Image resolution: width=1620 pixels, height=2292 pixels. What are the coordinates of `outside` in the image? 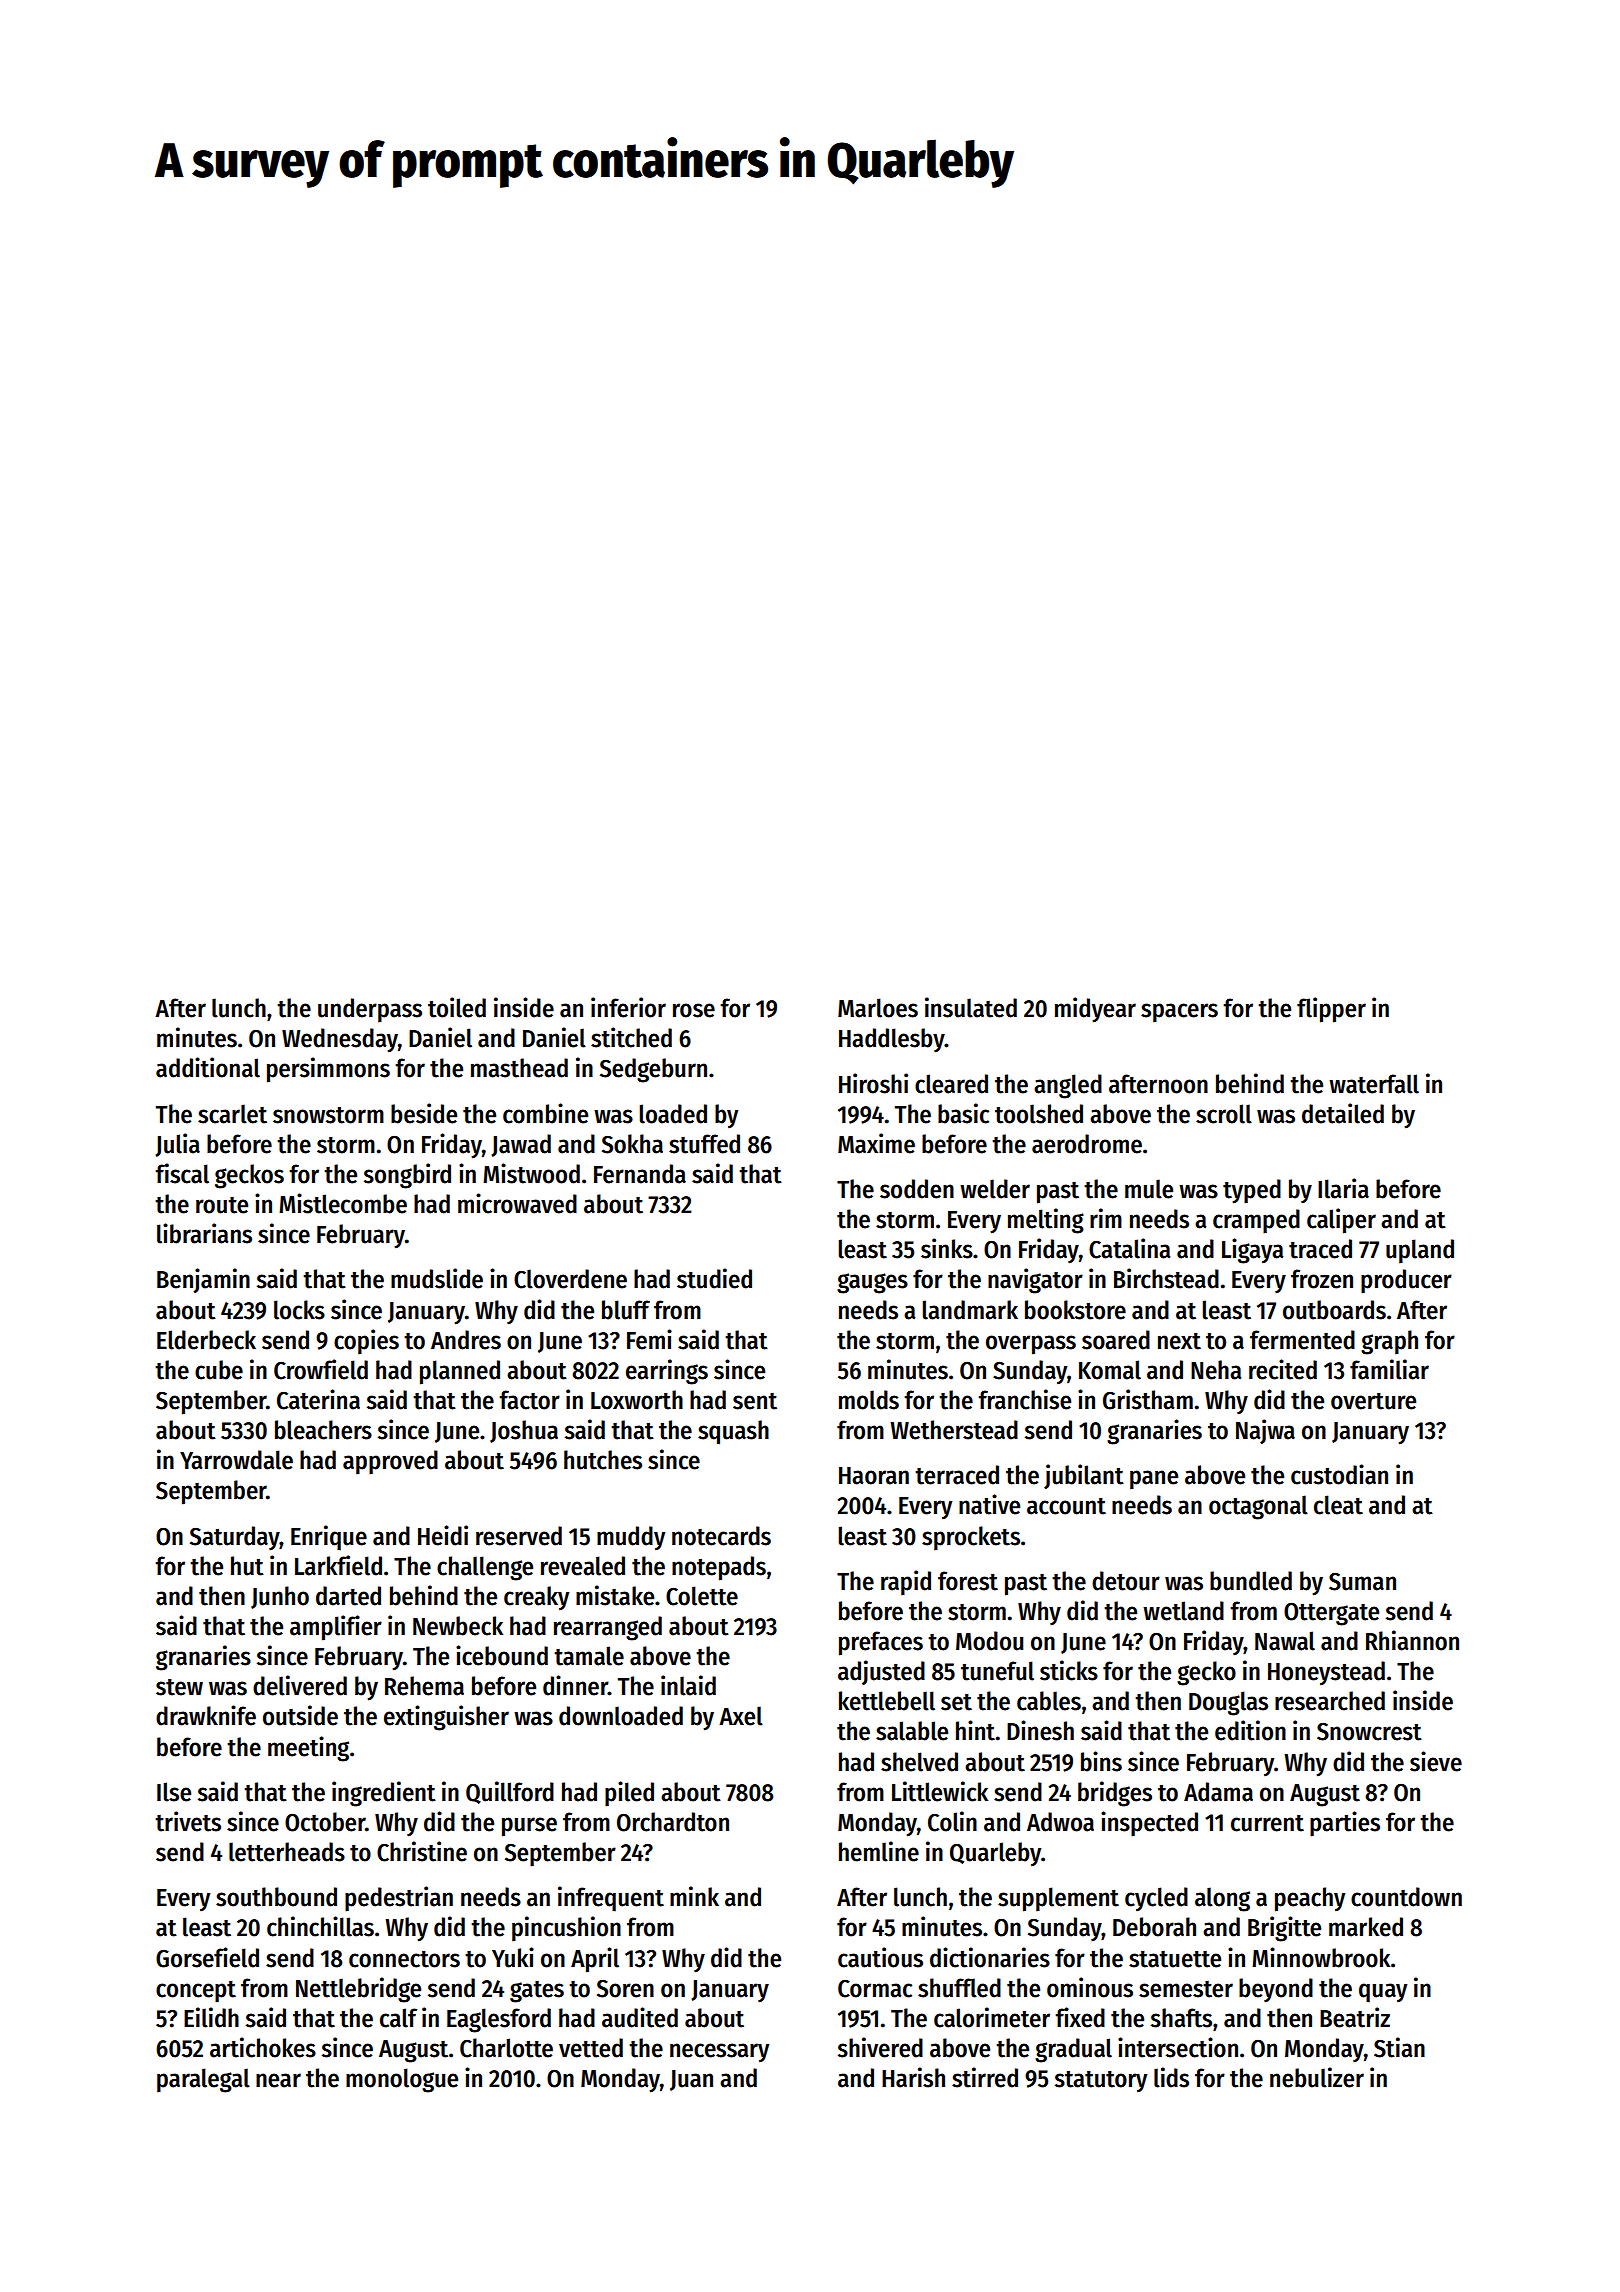 It's located at (300, 1715).
